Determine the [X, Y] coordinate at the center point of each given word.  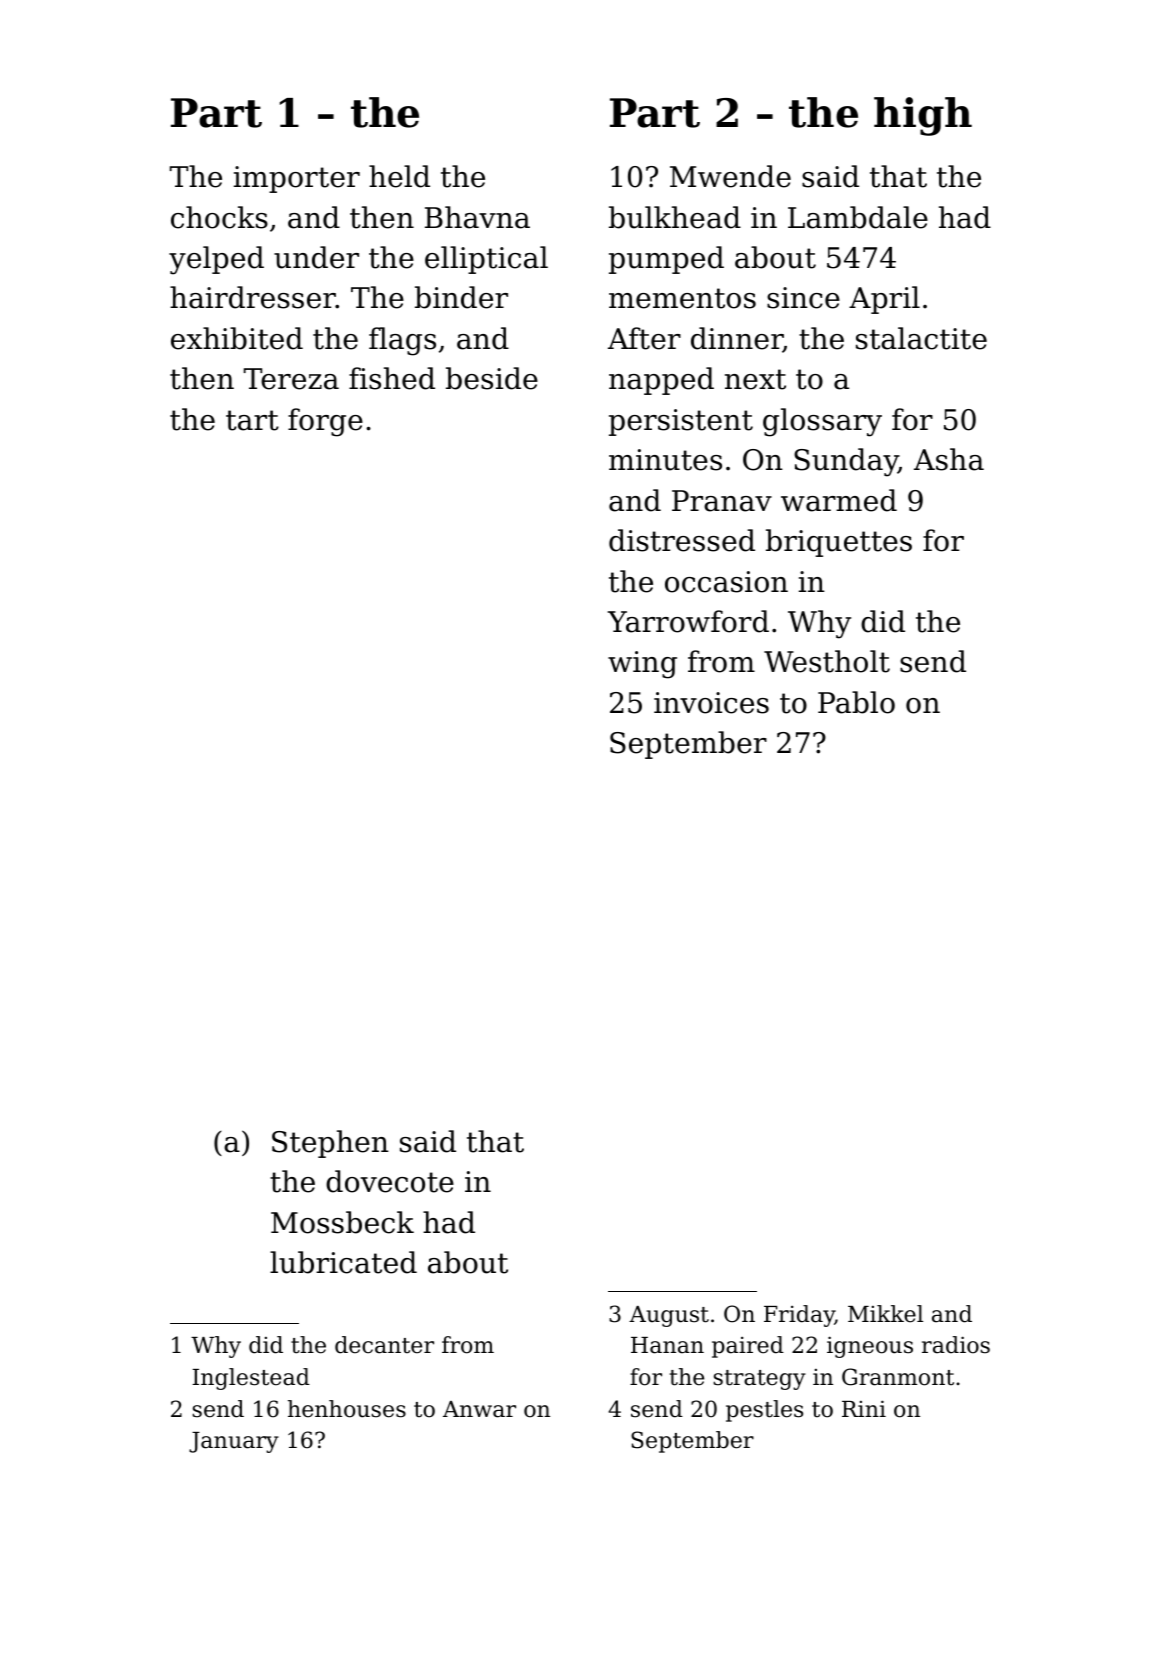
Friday [799, 1316]
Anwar [479, 1409]
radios [956, 1345]
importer [297, 179]
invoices [711, 703]
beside [492, 378]
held [399, 176]
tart [252, 420]
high [923, 116]
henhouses [347, 1409]
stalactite [921, 338]
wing [642, 665]
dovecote [390, 1181]
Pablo [856, 702]
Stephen [330, 1144]
